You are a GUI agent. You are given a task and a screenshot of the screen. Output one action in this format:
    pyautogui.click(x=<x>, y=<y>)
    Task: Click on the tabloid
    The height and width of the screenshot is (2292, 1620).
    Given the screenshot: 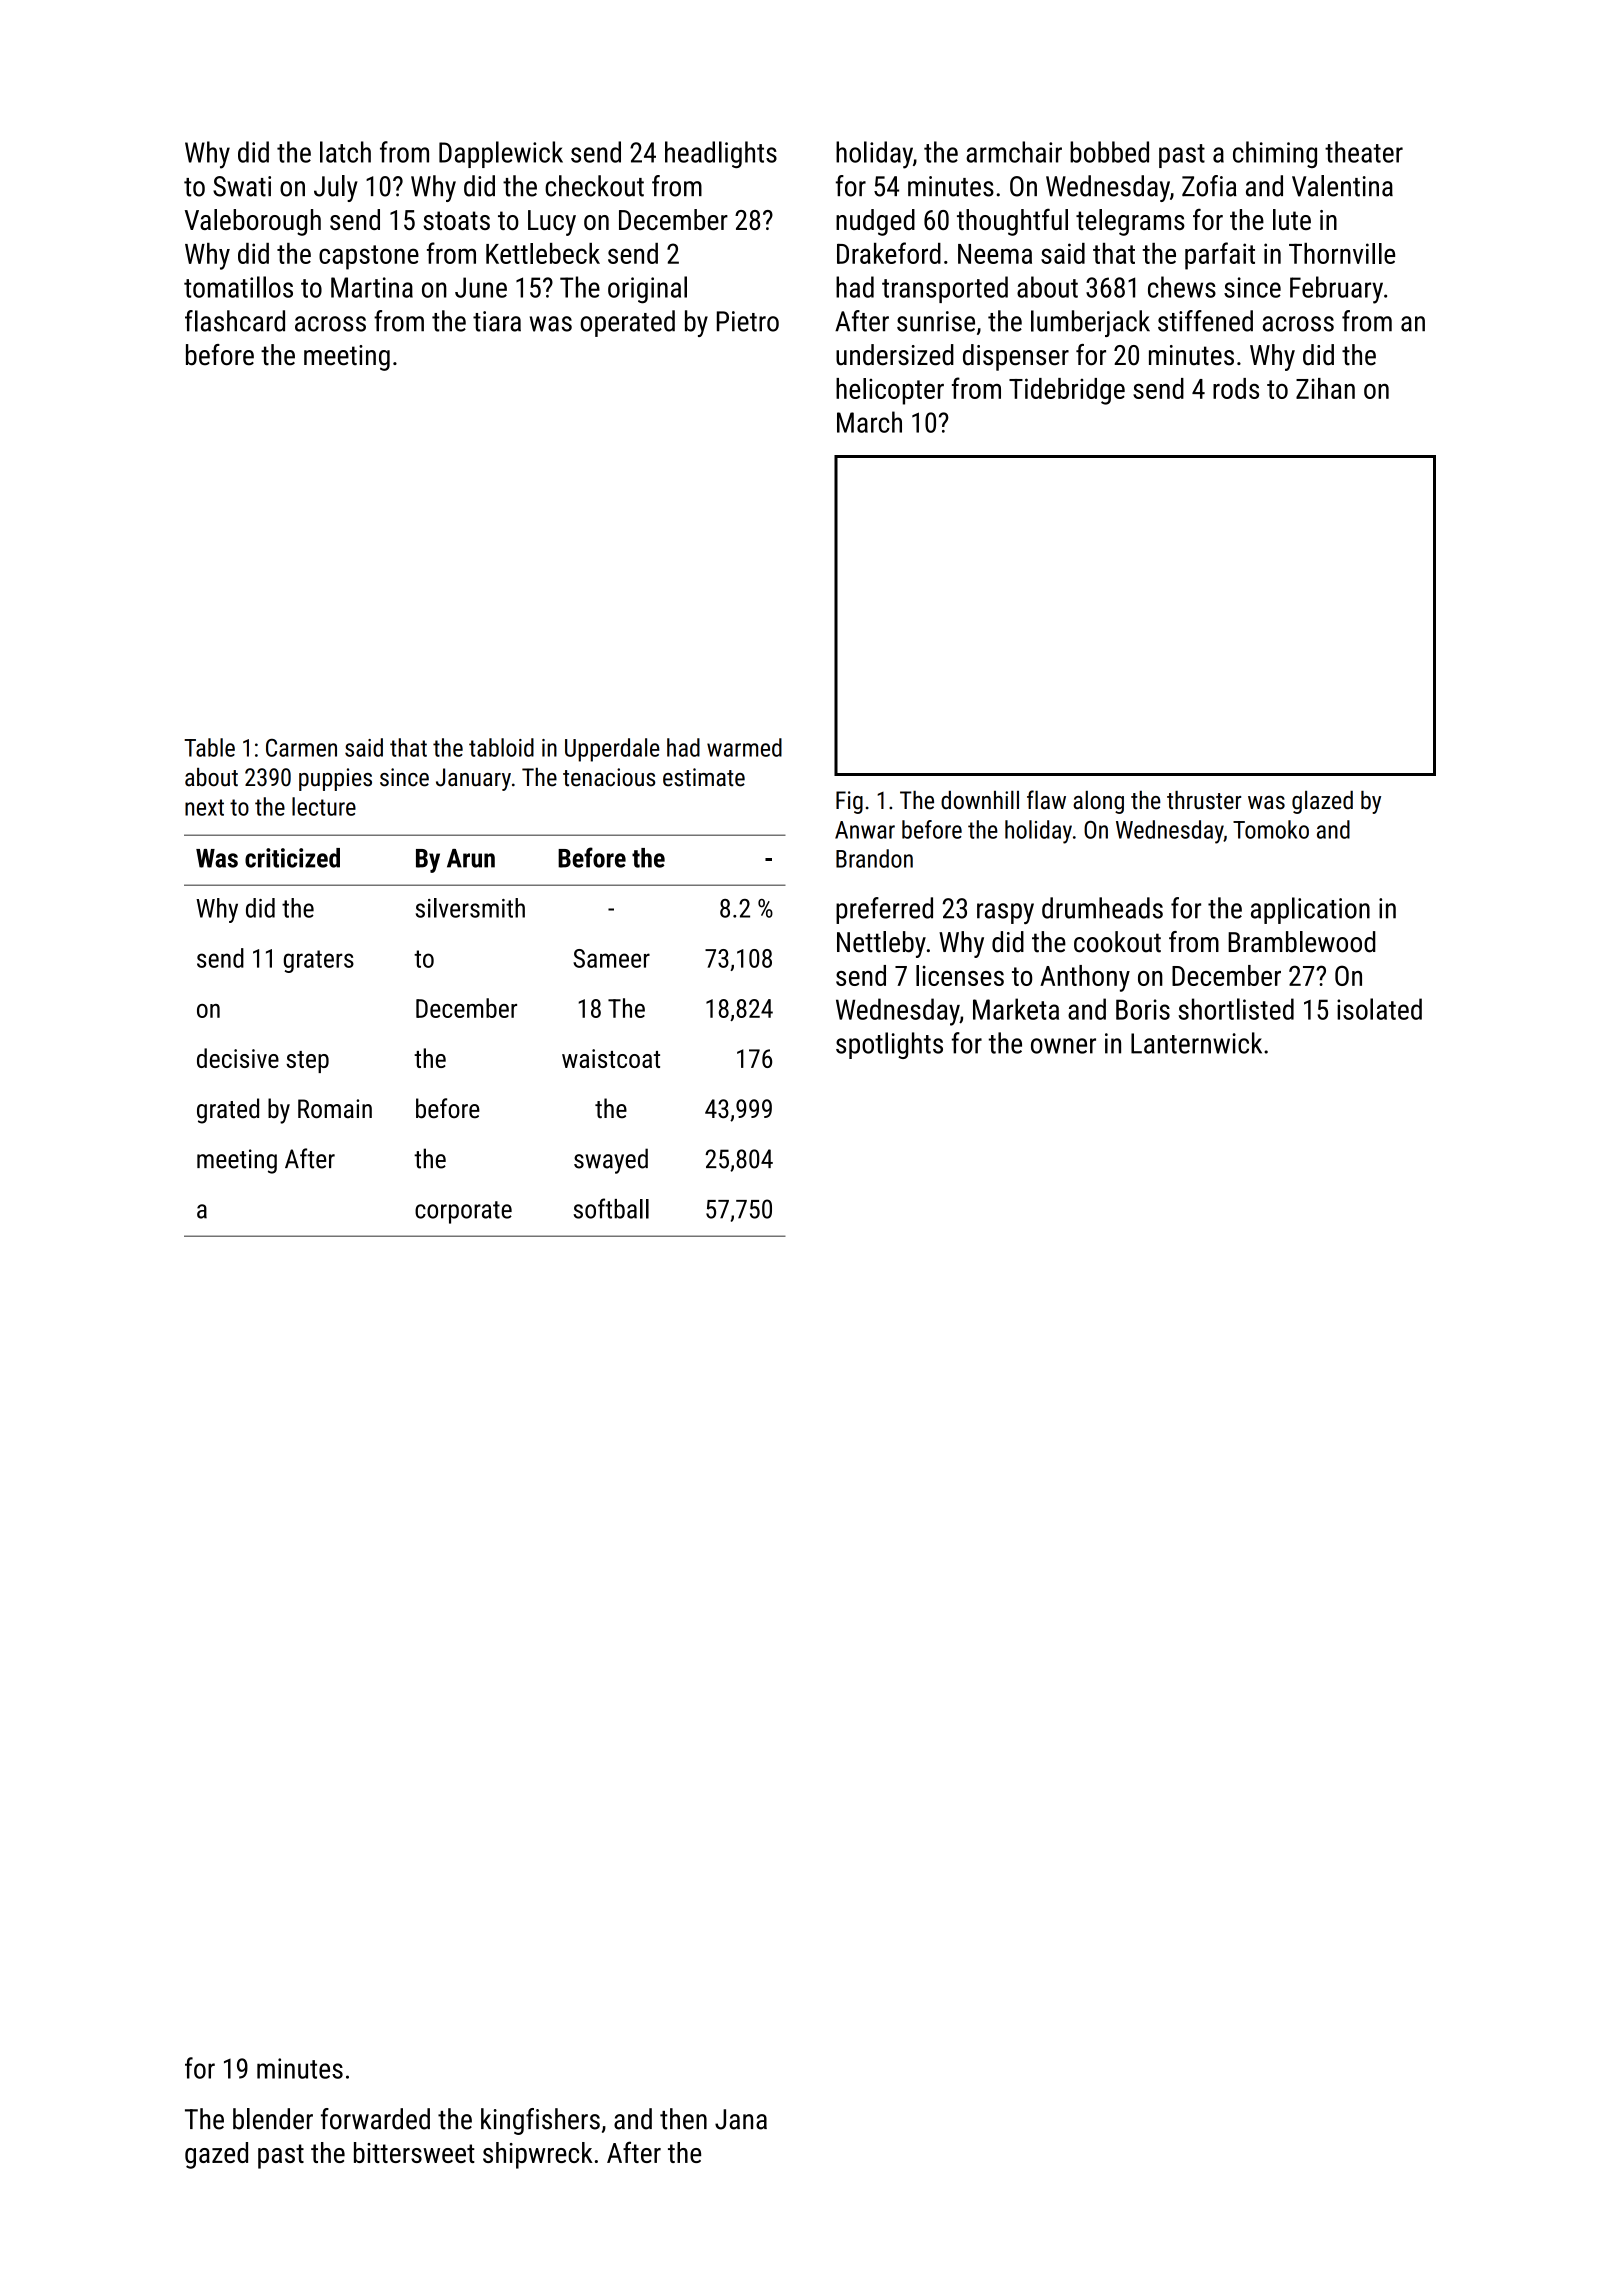 What is the action you would take?
    pyautogui.click(x=501, y=747)
